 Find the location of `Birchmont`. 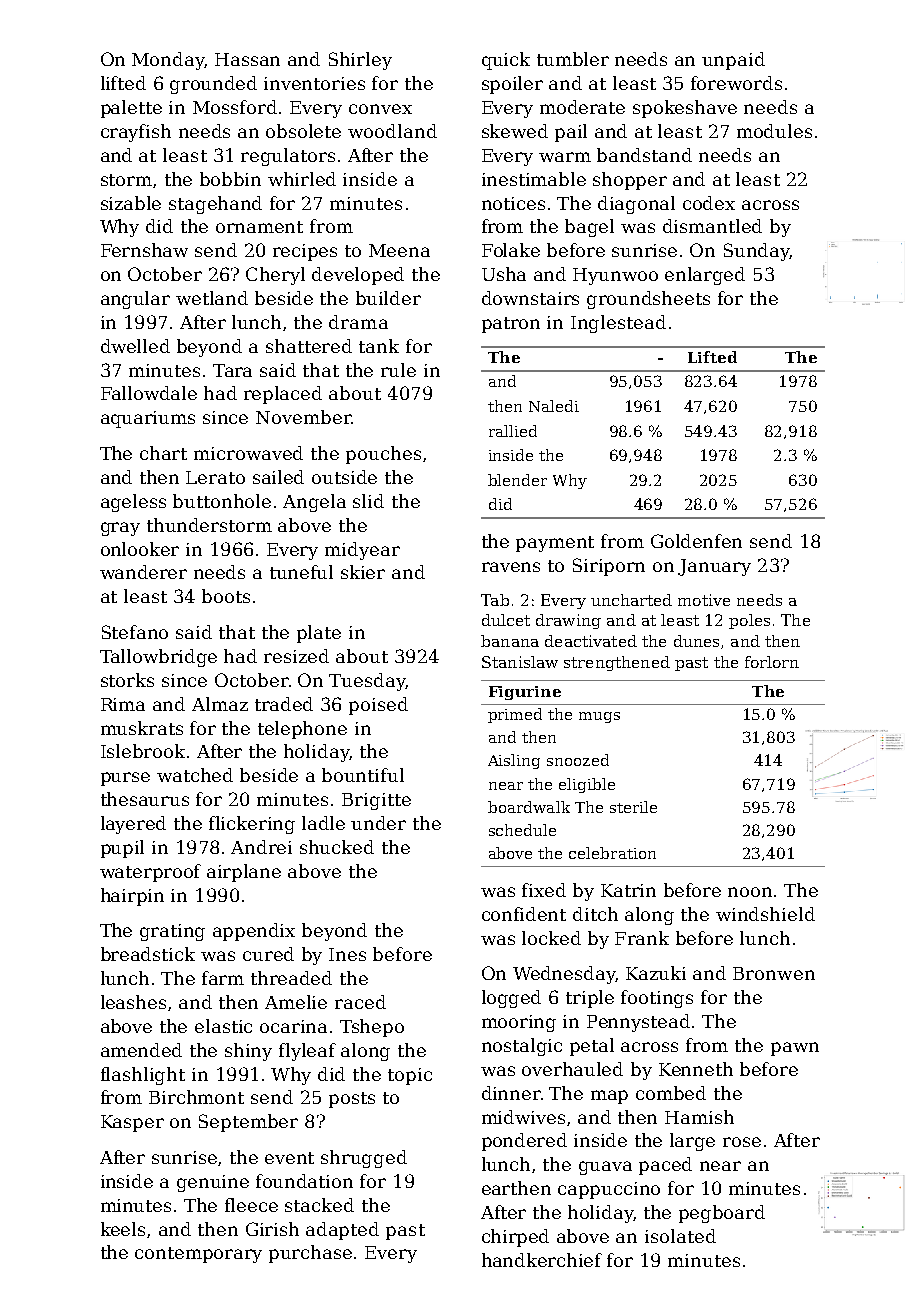

Birchmont is located at coordinates (196, 1097).
